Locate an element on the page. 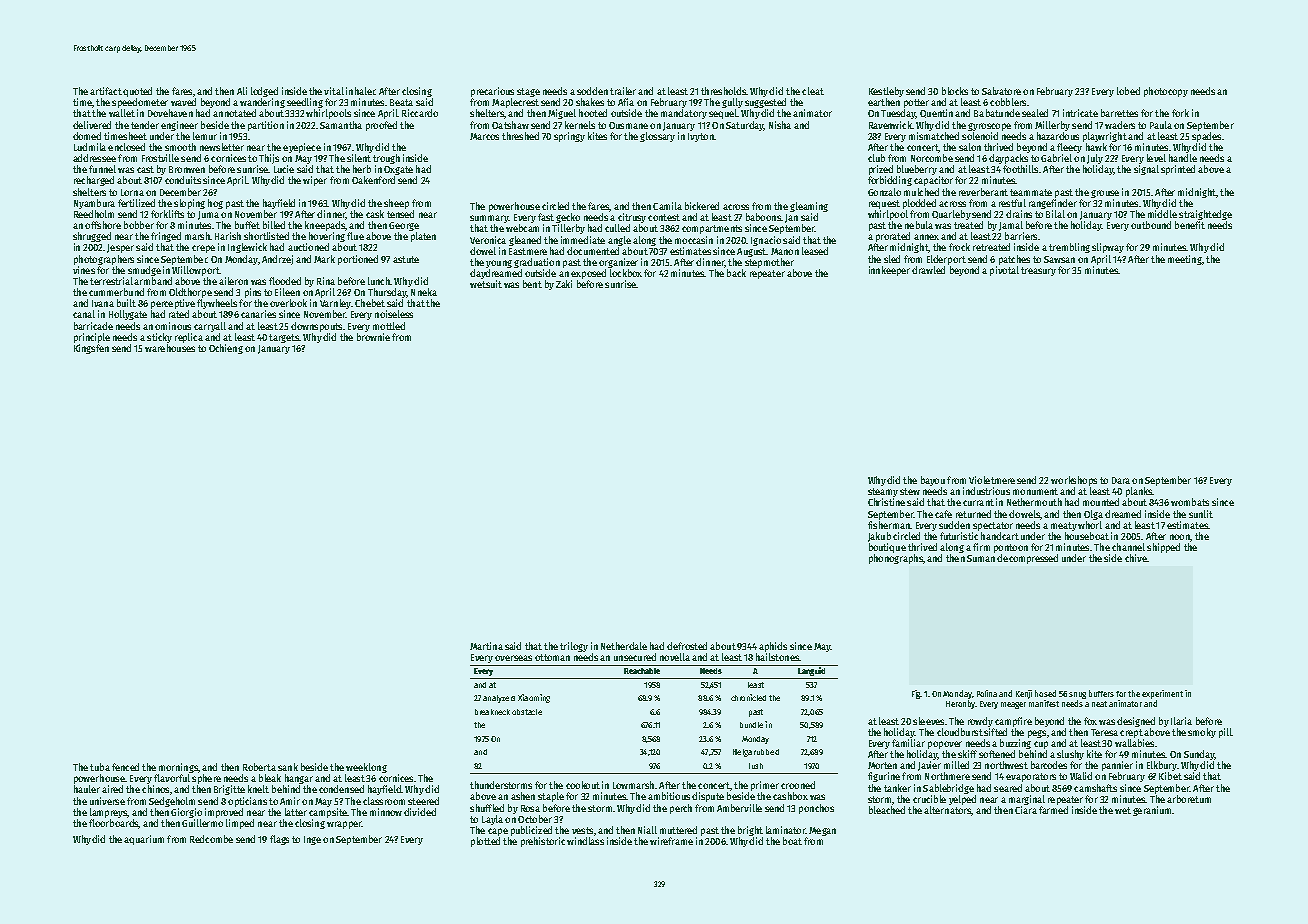 This image has width=1308, height=924. Roberta is located at coordinates (259, 767).
